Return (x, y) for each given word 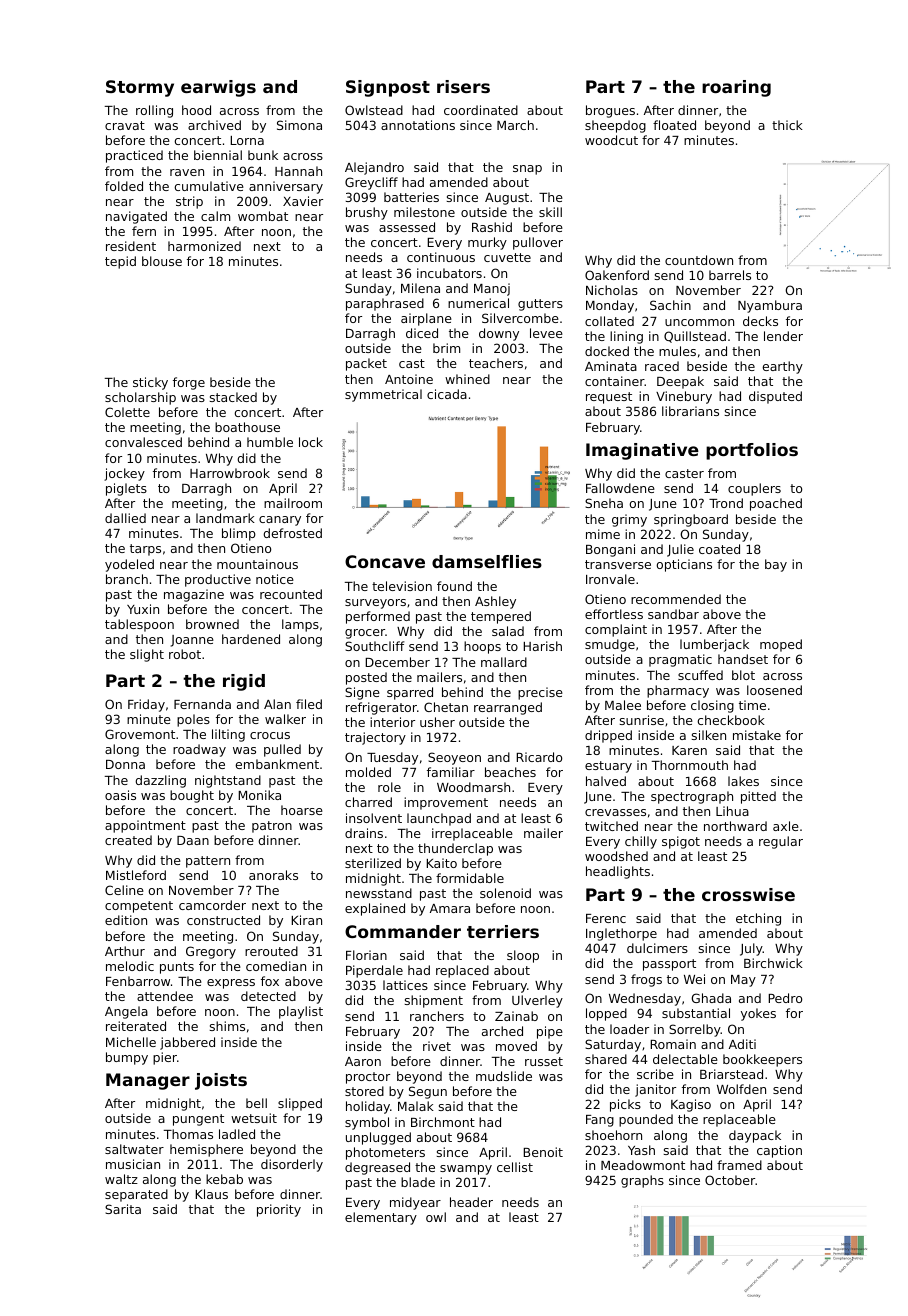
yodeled (129, 565)
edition (126, 920)
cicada (447, 394)
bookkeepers (762, 1060)
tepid (120, 262)
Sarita (123, 1209)
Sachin (670, 305)
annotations (418, 125)
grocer (365, 634)
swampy (466, 1170)
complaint (616, 630)
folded (124, 186)
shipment (434, 1001)
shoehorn (613, 1135)
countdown (699, 260)
